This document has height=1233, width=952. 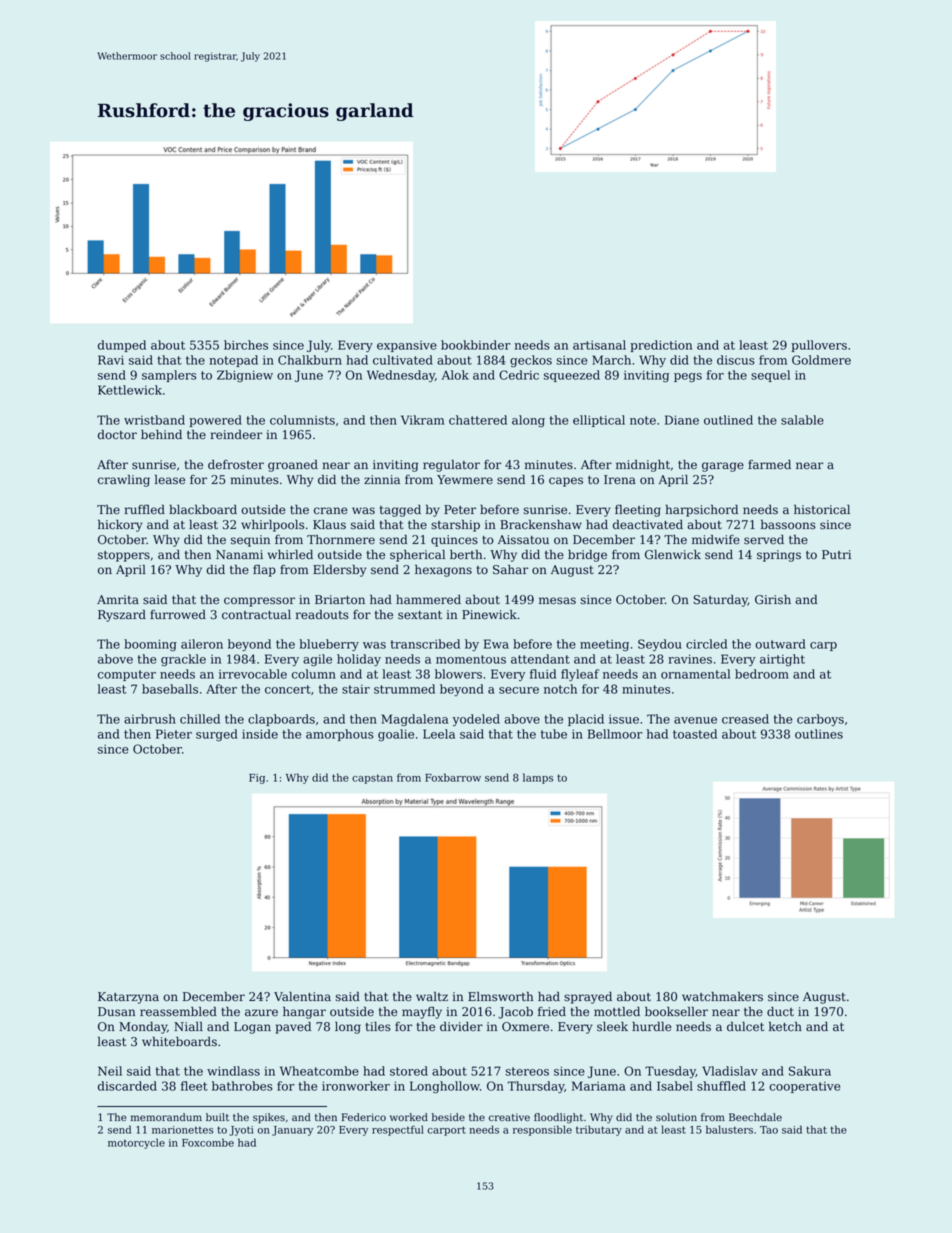 What do you see at coordinates (128, 998) in the document?
I see `Katarzyna` at bounding box center [128, 998].
